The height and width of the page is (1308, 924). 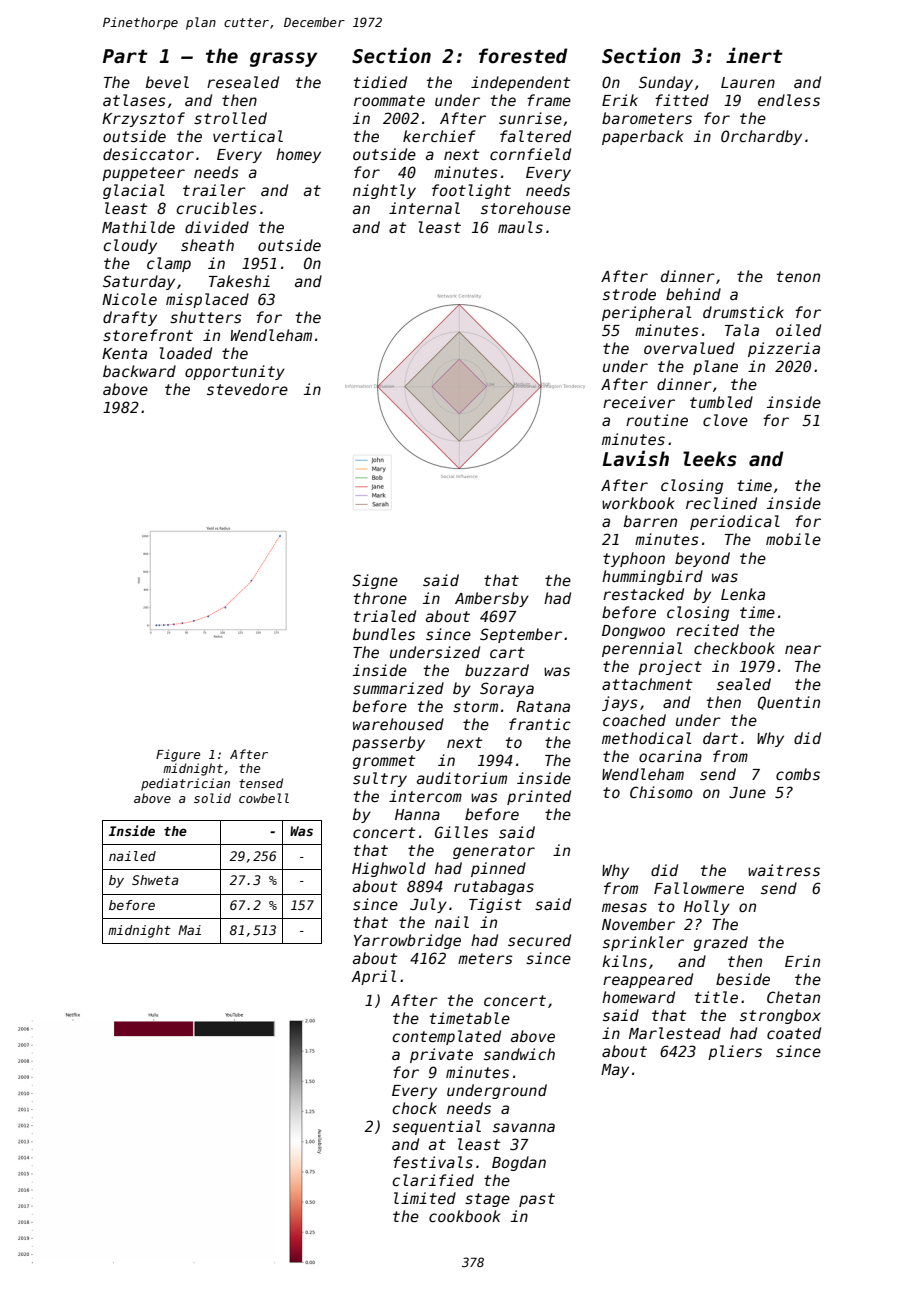 What do you see at coordinates (520, 227) in the page?
I see `mauls` at bounding box center [520, 227].
